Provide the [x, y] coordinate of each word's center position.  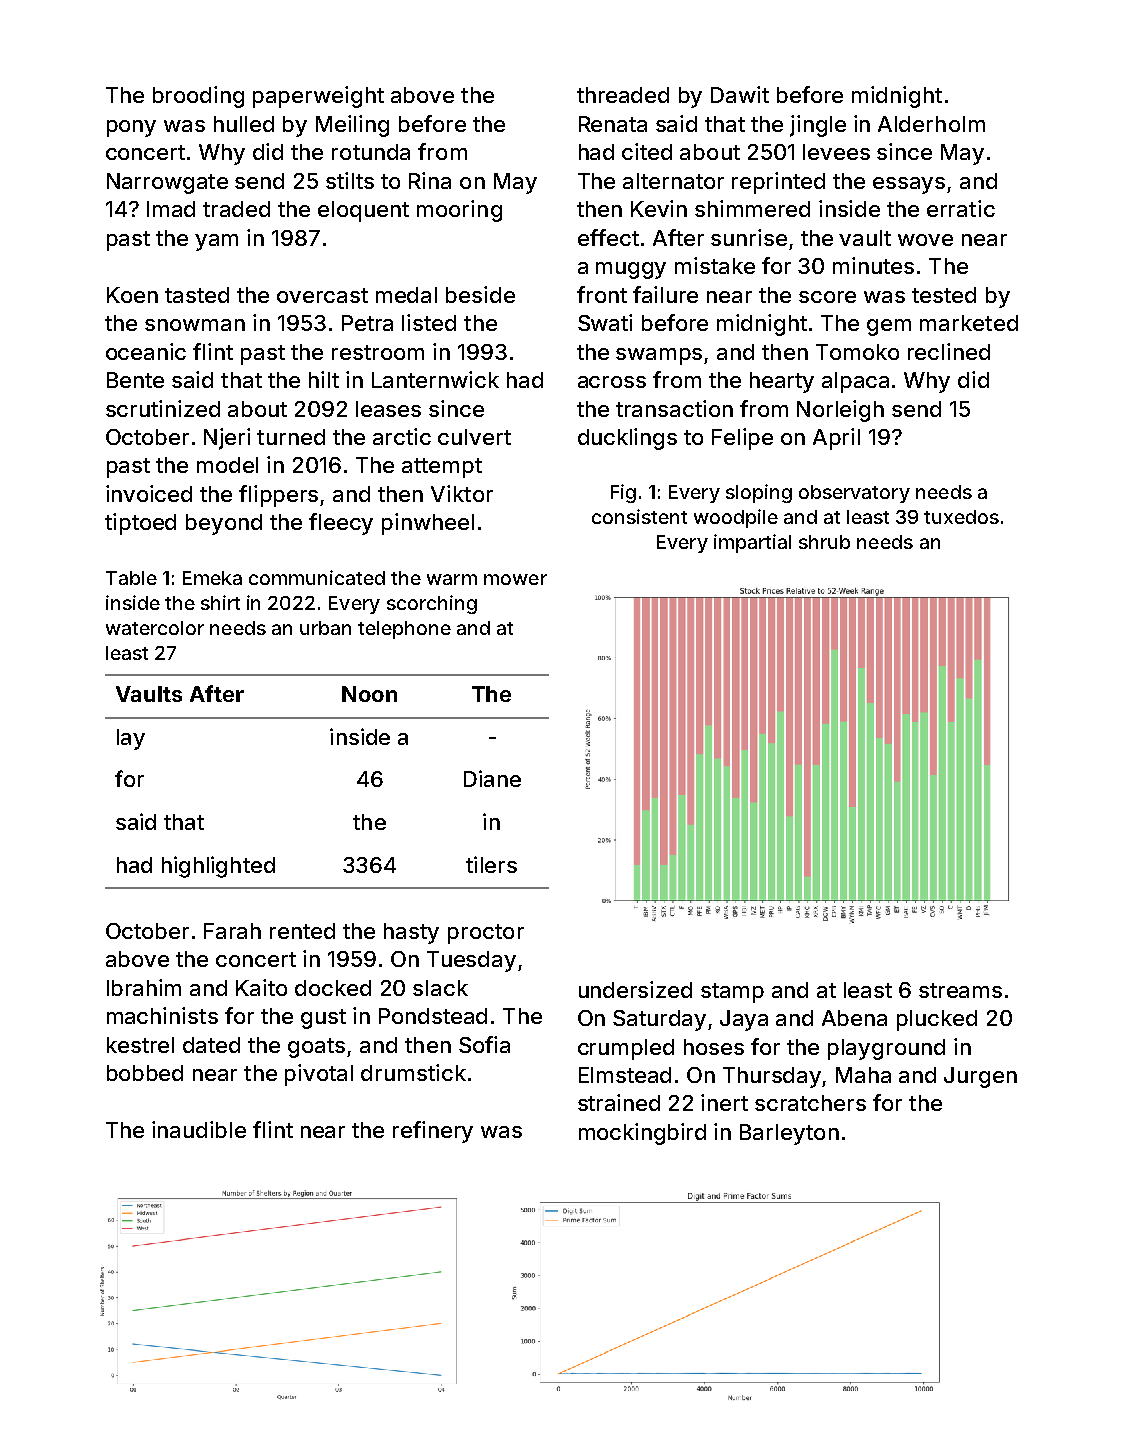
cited [647, 151]
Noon [369, 694]
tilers [491, 864]
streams [960, 990]
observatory [854, 494]
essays [909, 185]
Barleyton [789, 1134]
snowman [195, 325]
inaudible [199, 1129]
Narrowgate [167, 183]
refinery [433, 1132]
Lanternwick [435, 379]
